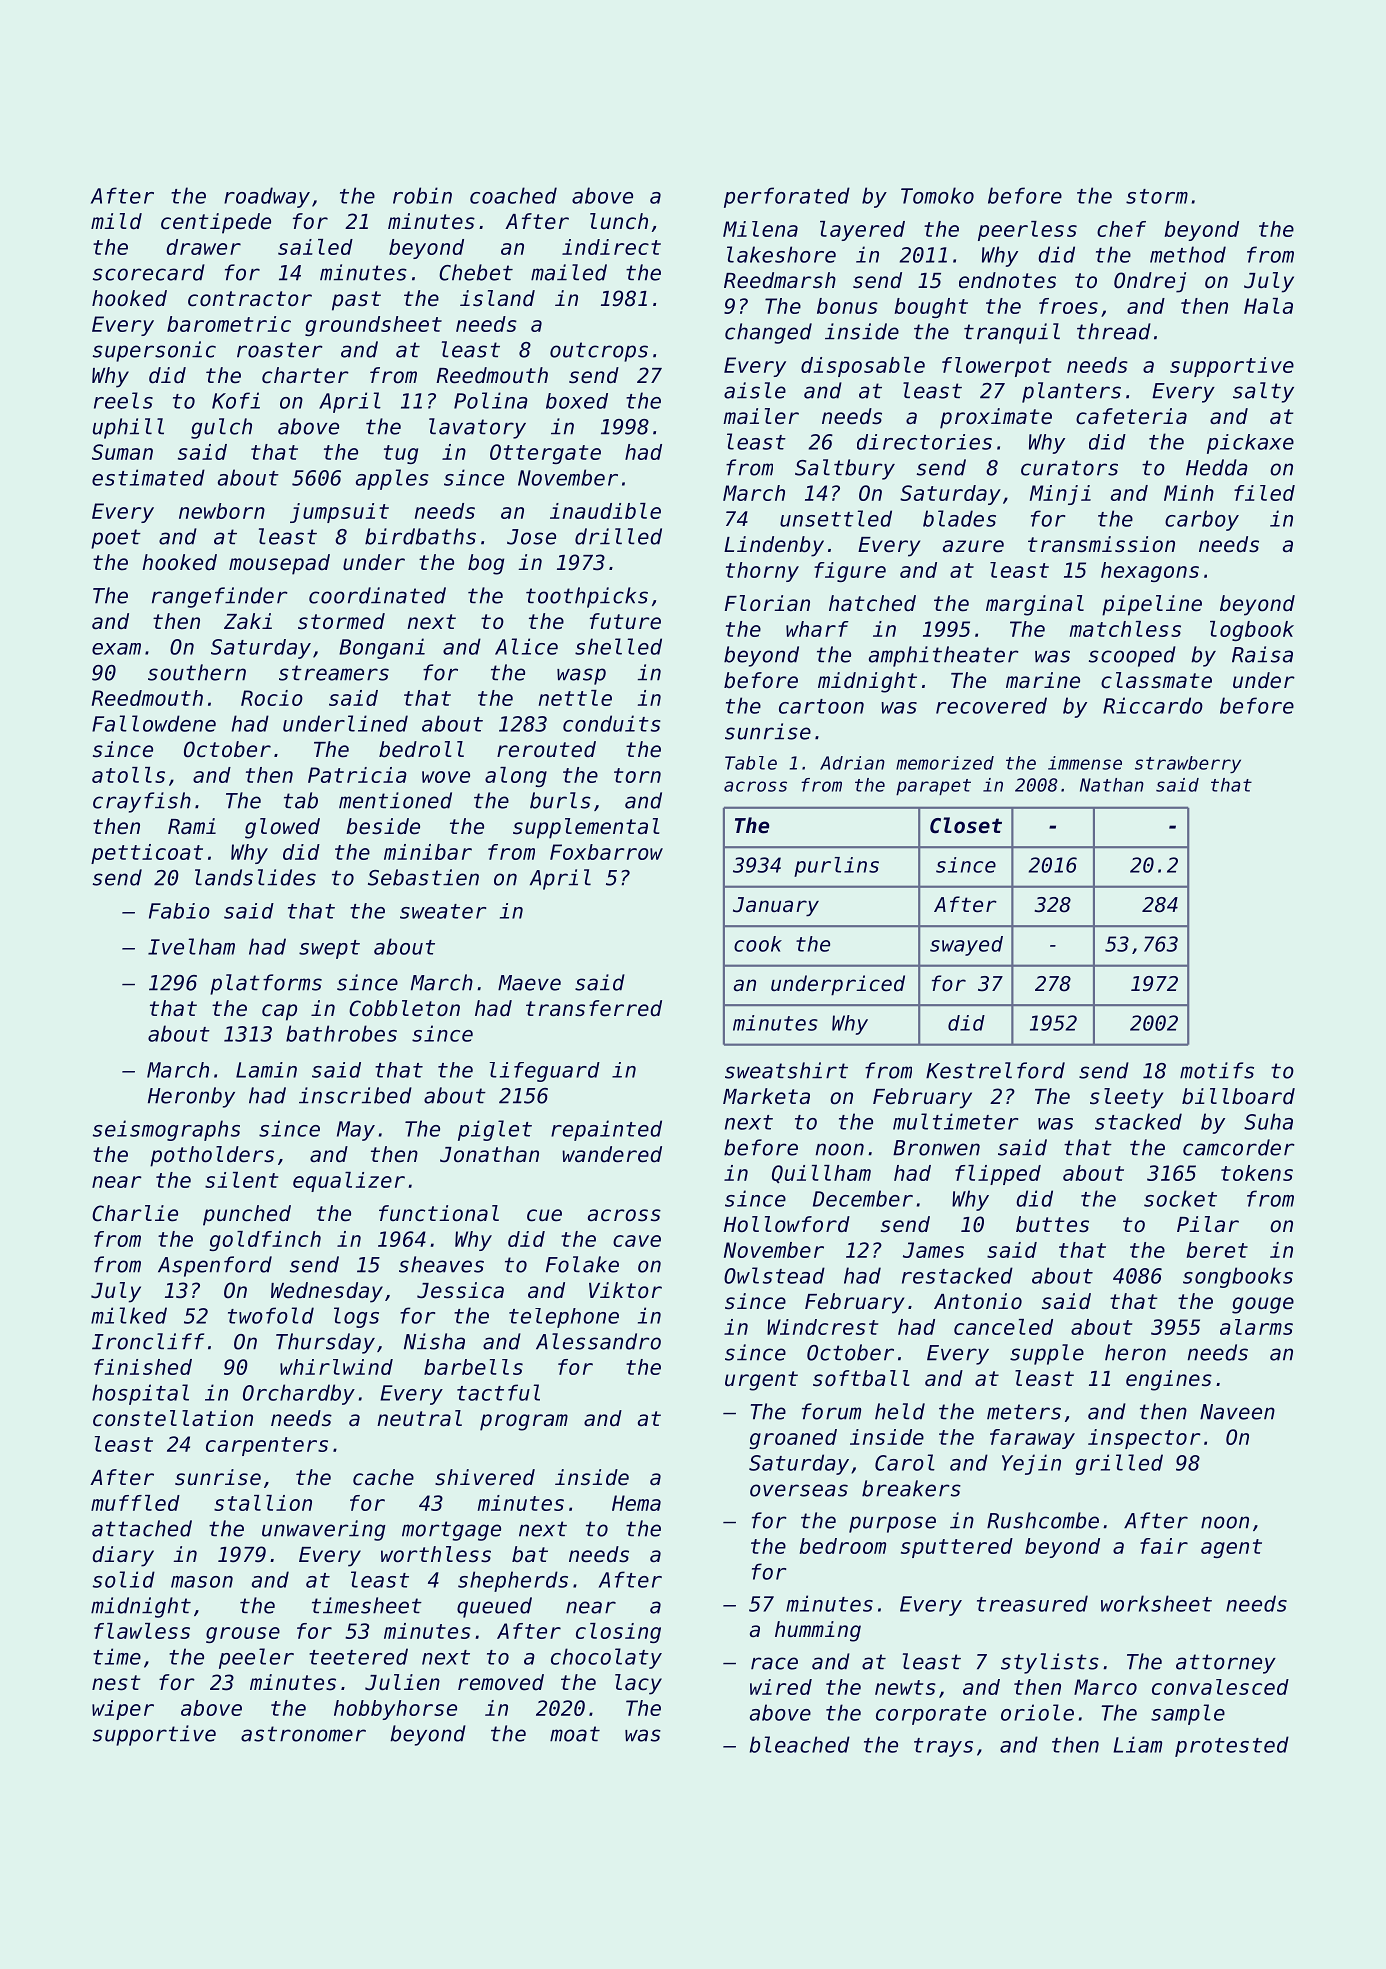  What do you see at coordinates (123, 1710) in the page?
I see `wiper` at bounding box center [123, 1710].
